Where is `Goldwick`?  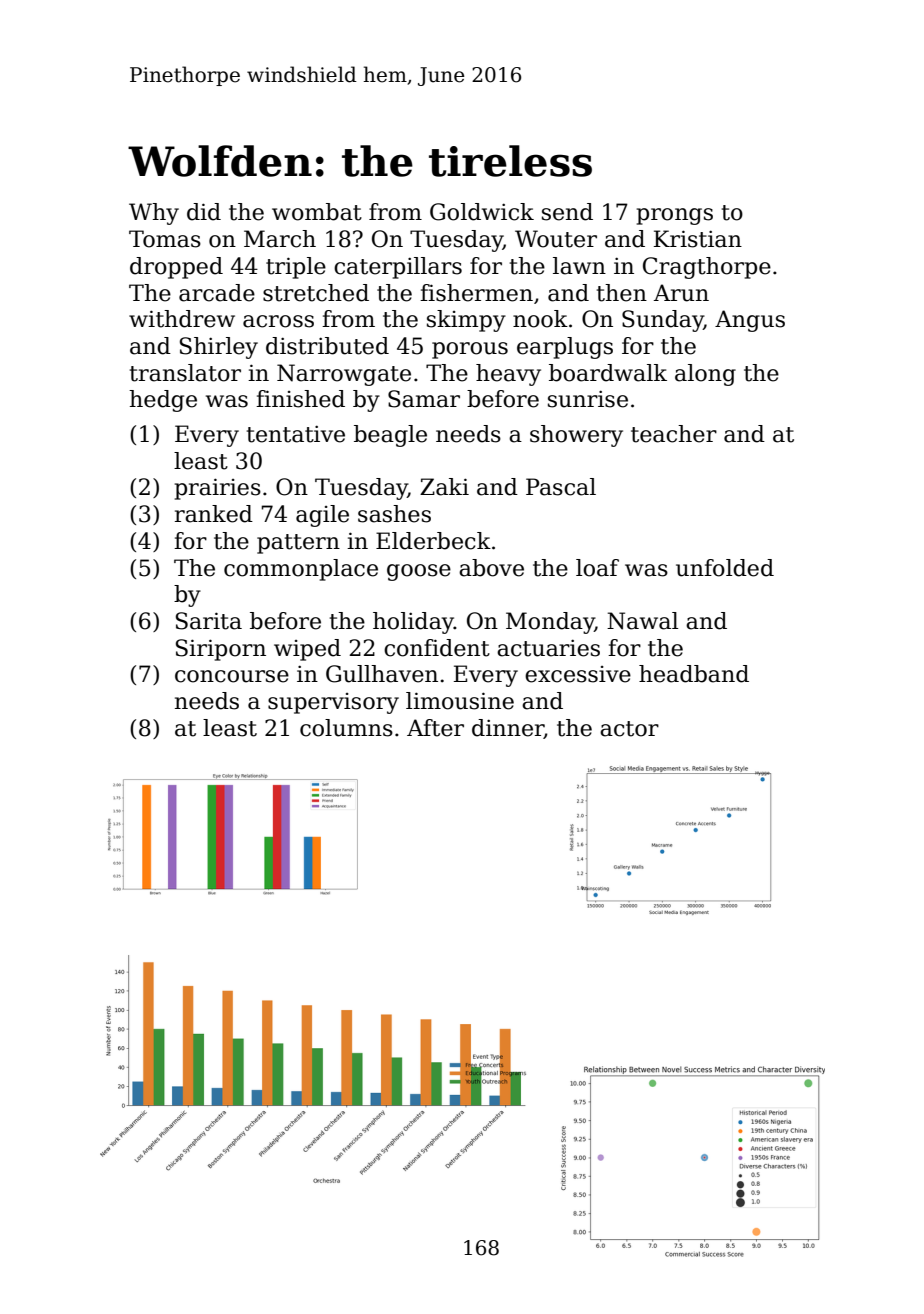 Goldwick is located at coordinates (482, 212).
